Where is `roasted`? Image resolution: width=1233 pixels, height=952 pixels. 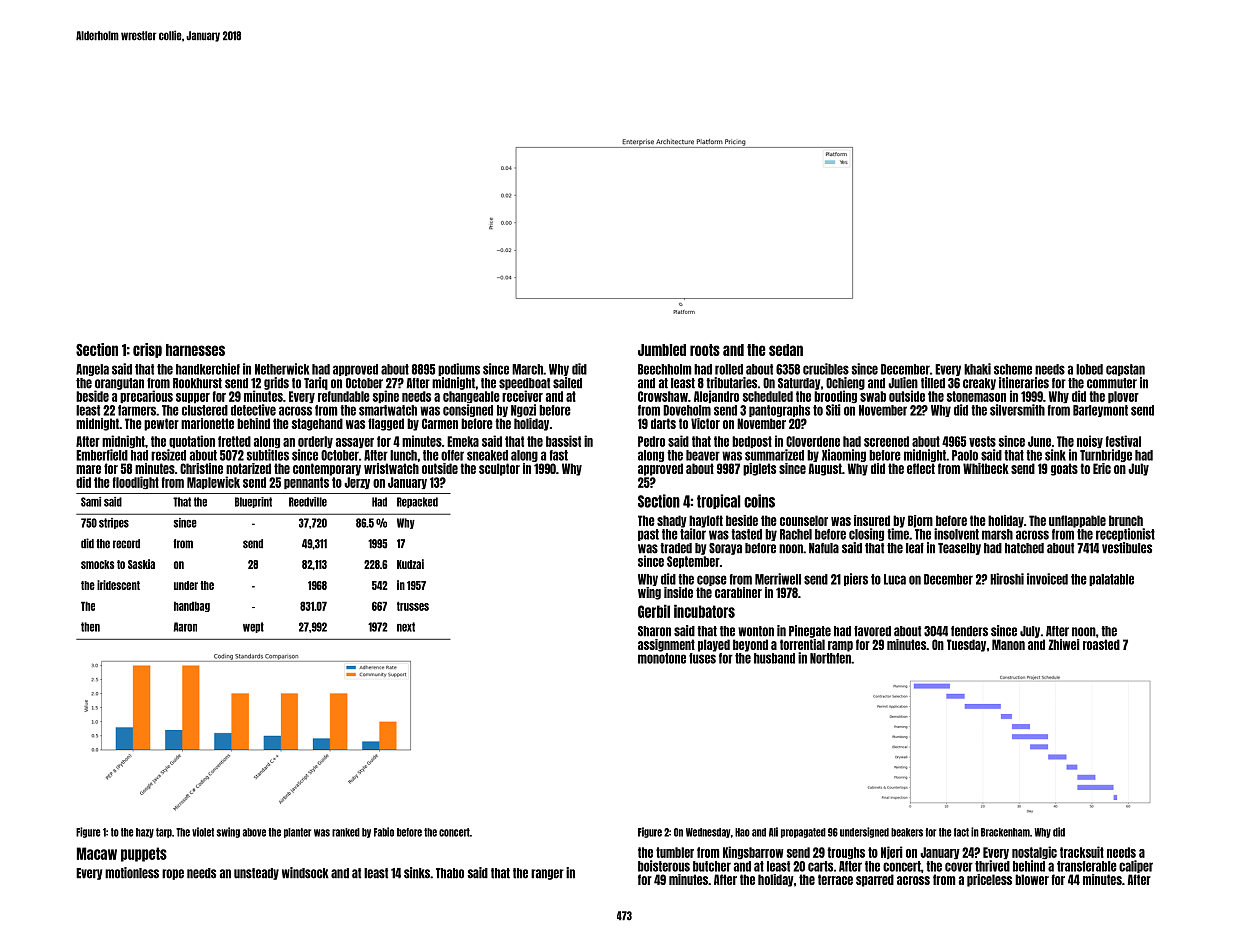
roasted is located at coordinates (1101, 644).
